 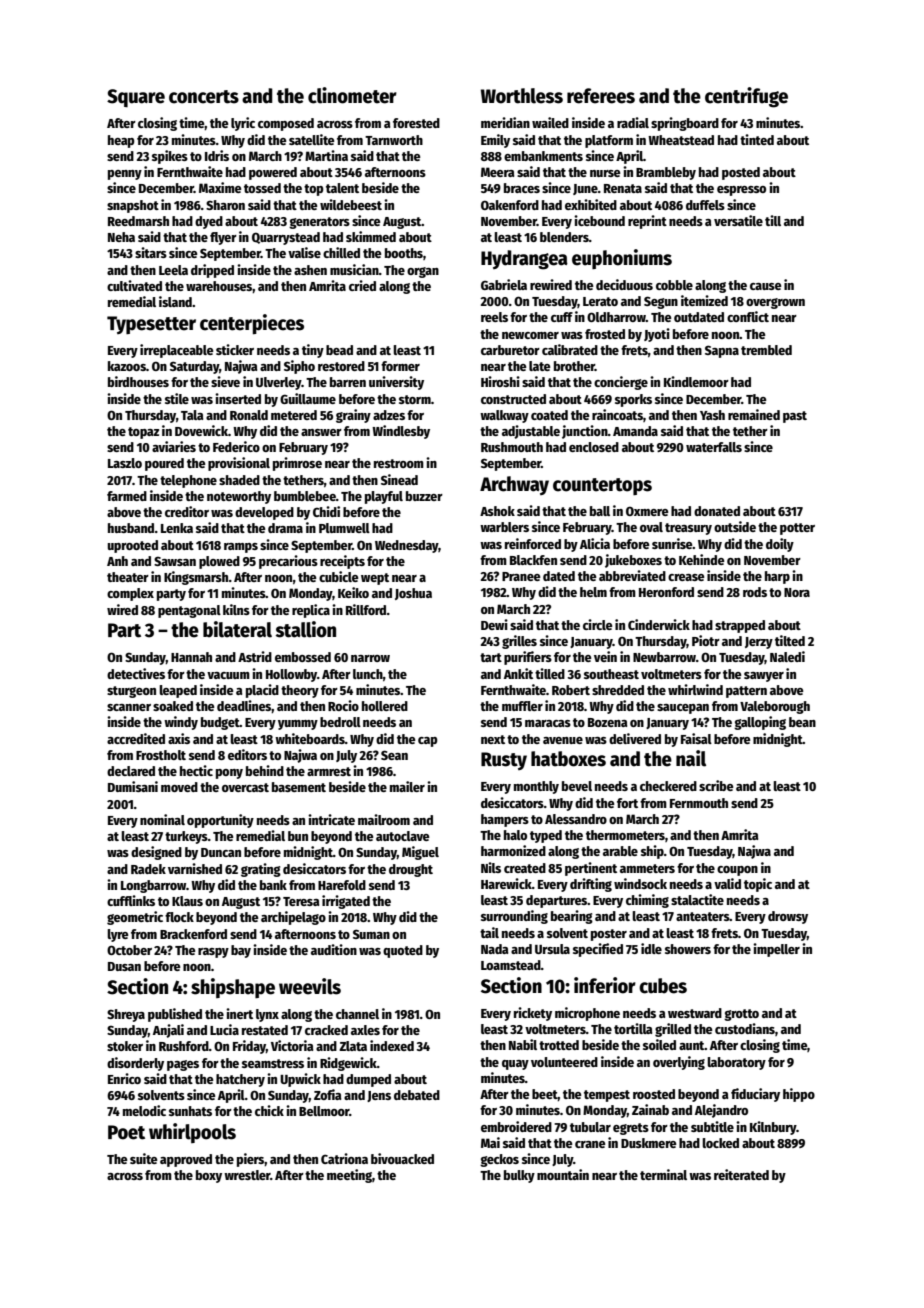 What do you see at coordinates (188, 481) in the screenshot?
I see `telephone` at bounding box center [188, 481].
